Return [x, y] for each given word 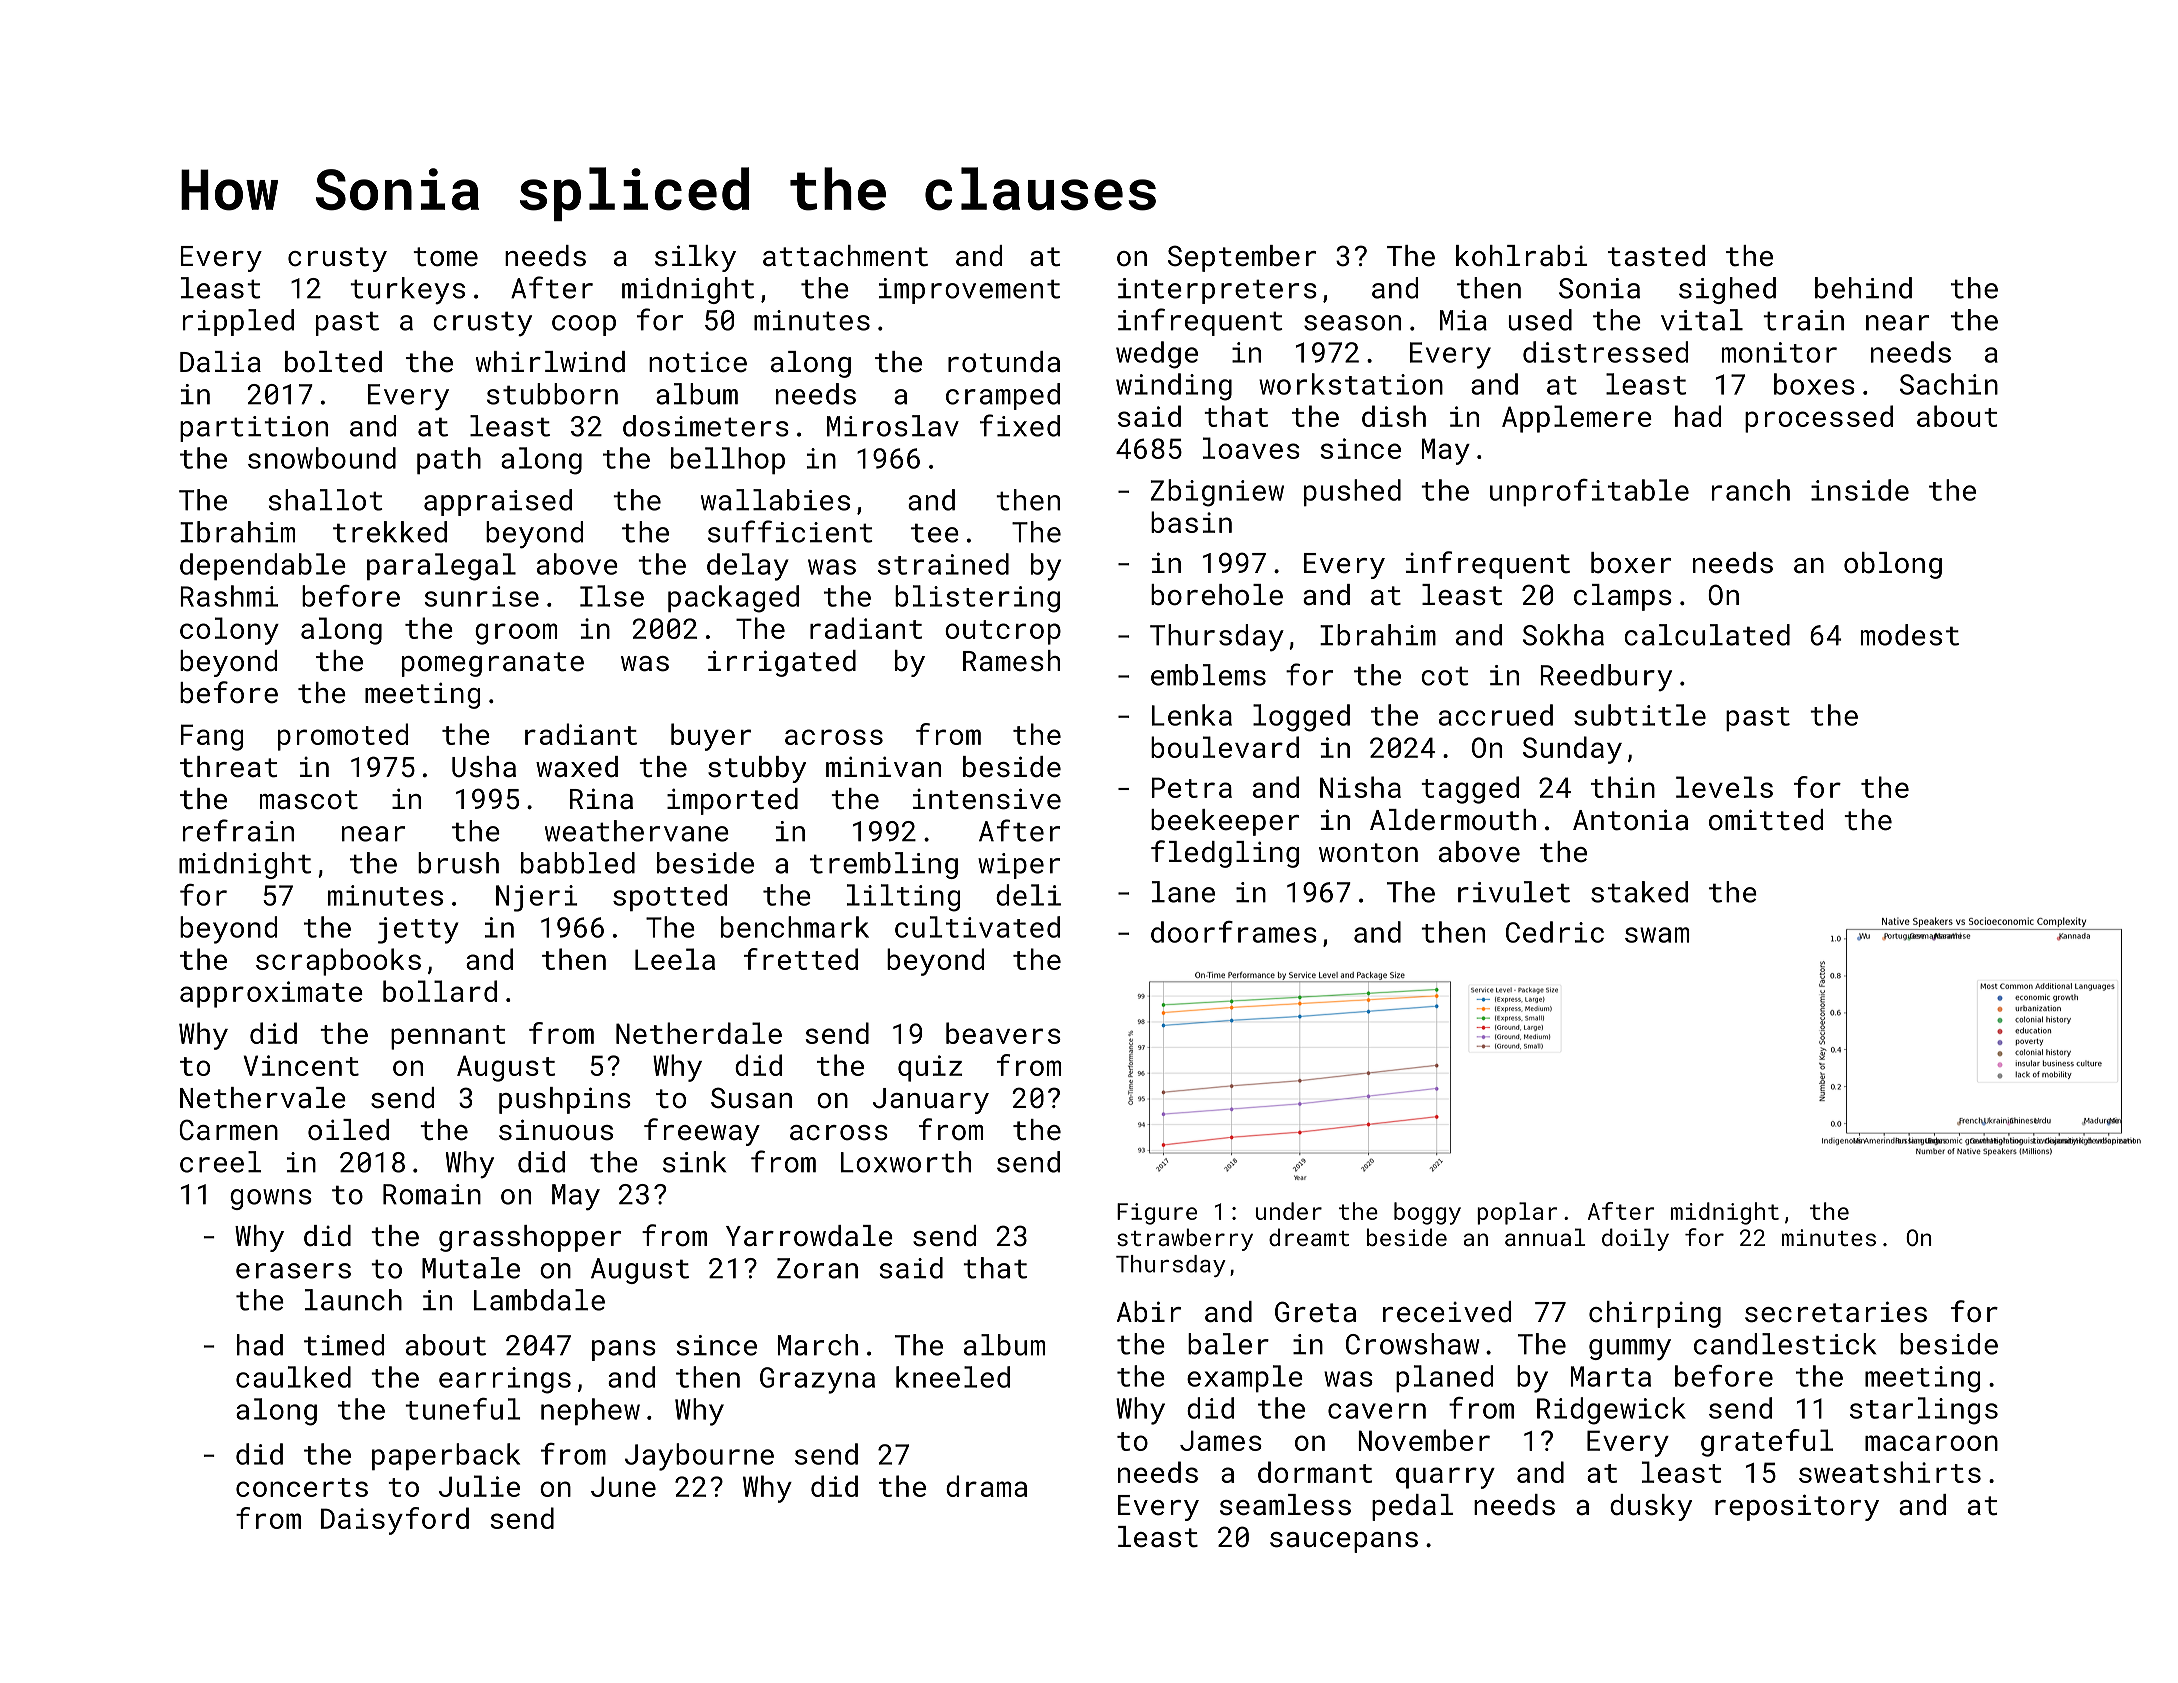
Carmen [228, 1130]
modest [1910, 635]
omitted [1766, 820]
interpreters [1217, 291]
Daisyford [395, 1521]
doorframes [1234, 932]
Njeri [537, 898]
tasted [1656, 256]
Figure [1157, 1214]
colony [229, 631]
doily [1635, 1239]
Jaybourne [699, 1457]
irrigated [782, 663]
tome [445, 257]
